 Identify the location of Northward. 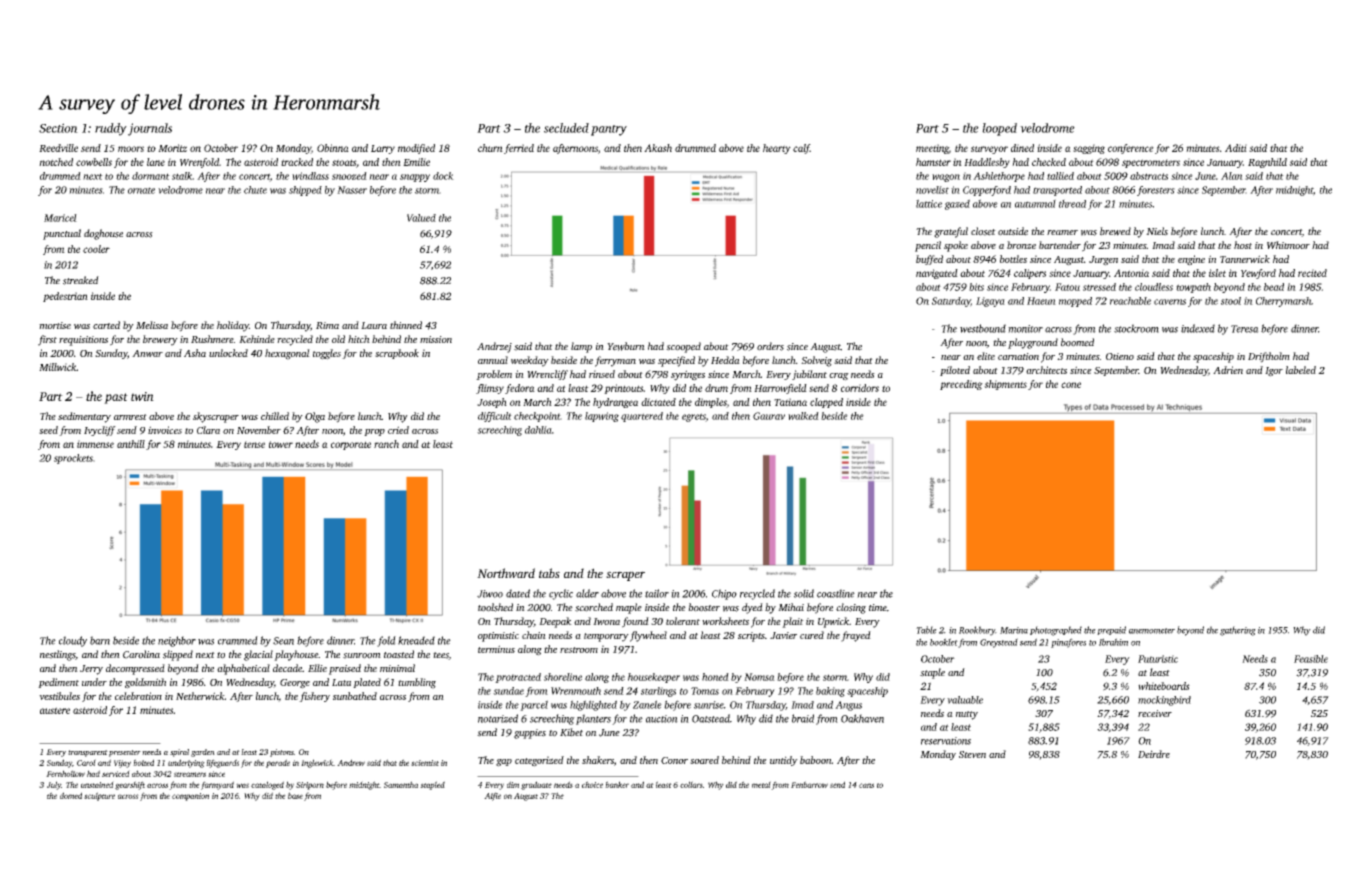
(506, 573).
